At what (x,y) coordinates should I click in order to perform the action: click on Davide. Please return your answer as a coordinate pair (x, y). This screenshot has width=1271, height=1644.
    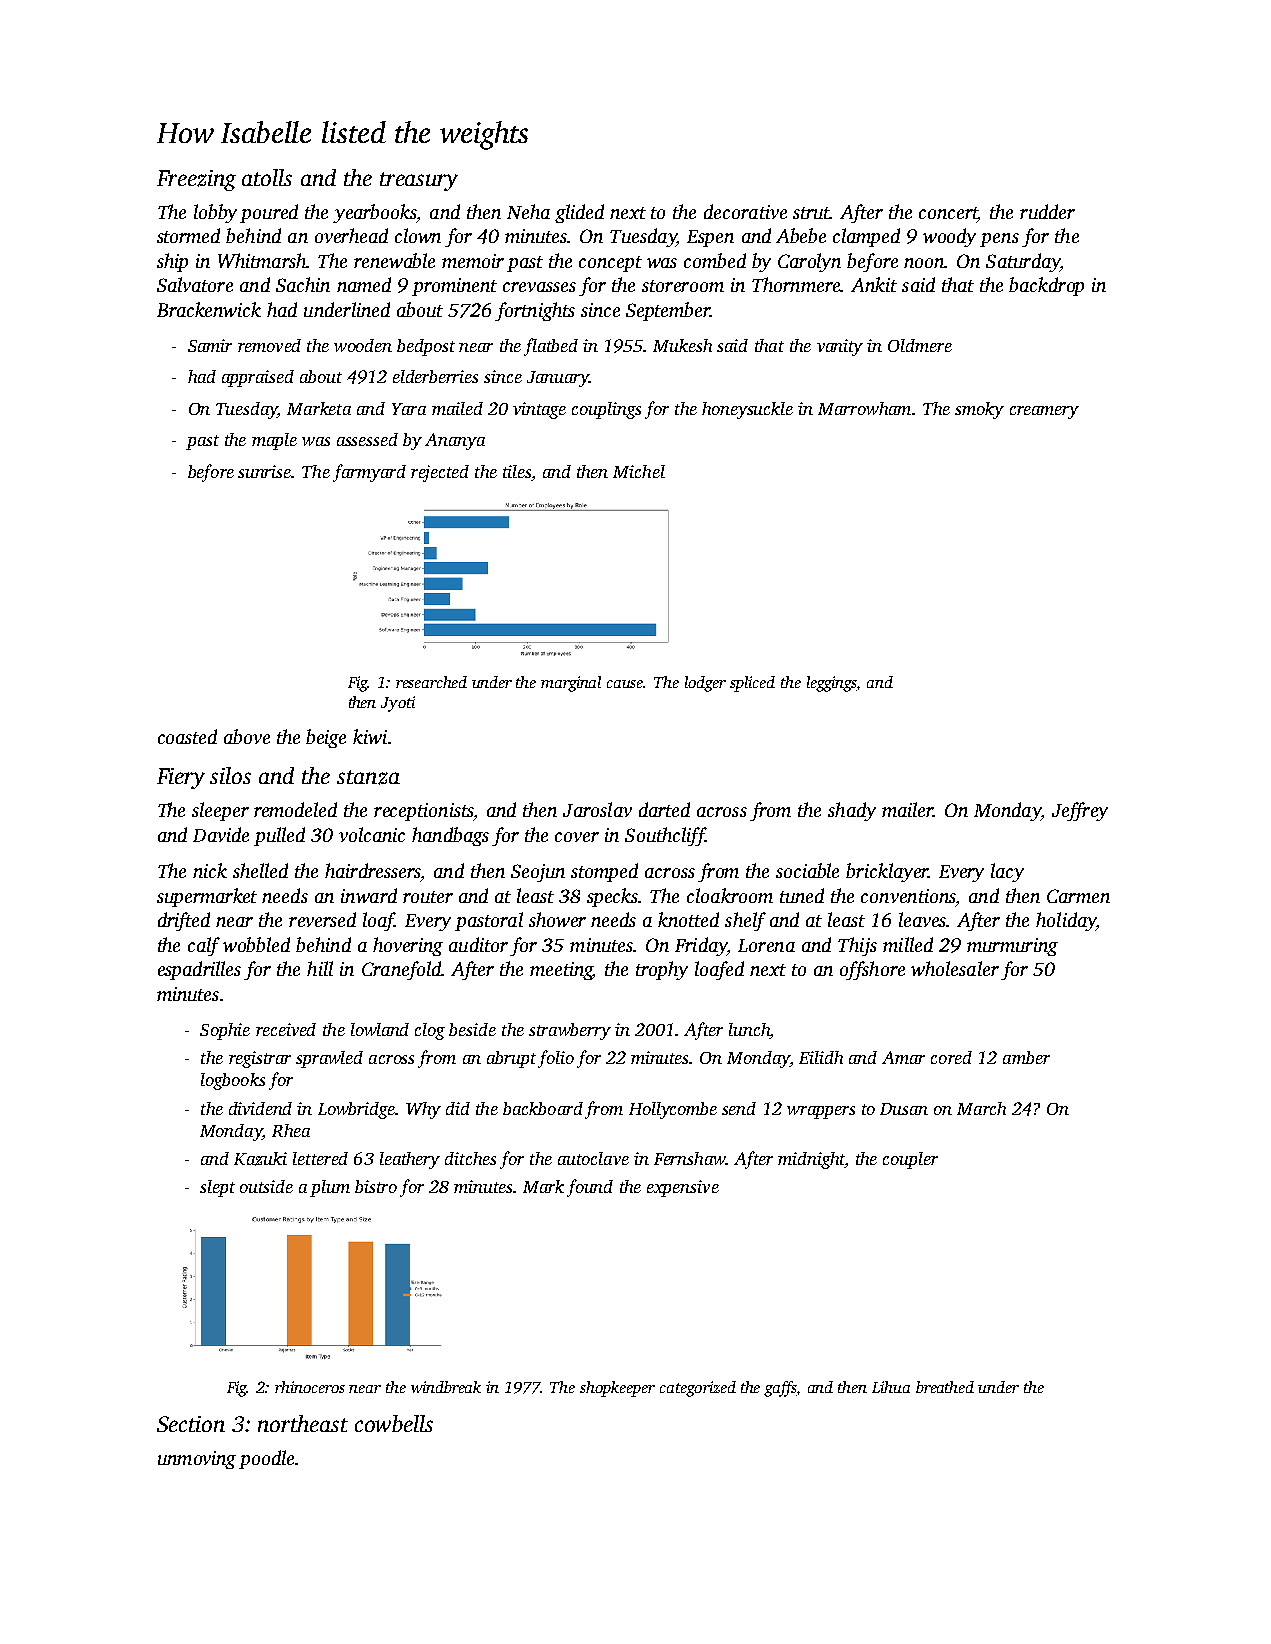
    Looking at the image, I should click on (221, 834).
